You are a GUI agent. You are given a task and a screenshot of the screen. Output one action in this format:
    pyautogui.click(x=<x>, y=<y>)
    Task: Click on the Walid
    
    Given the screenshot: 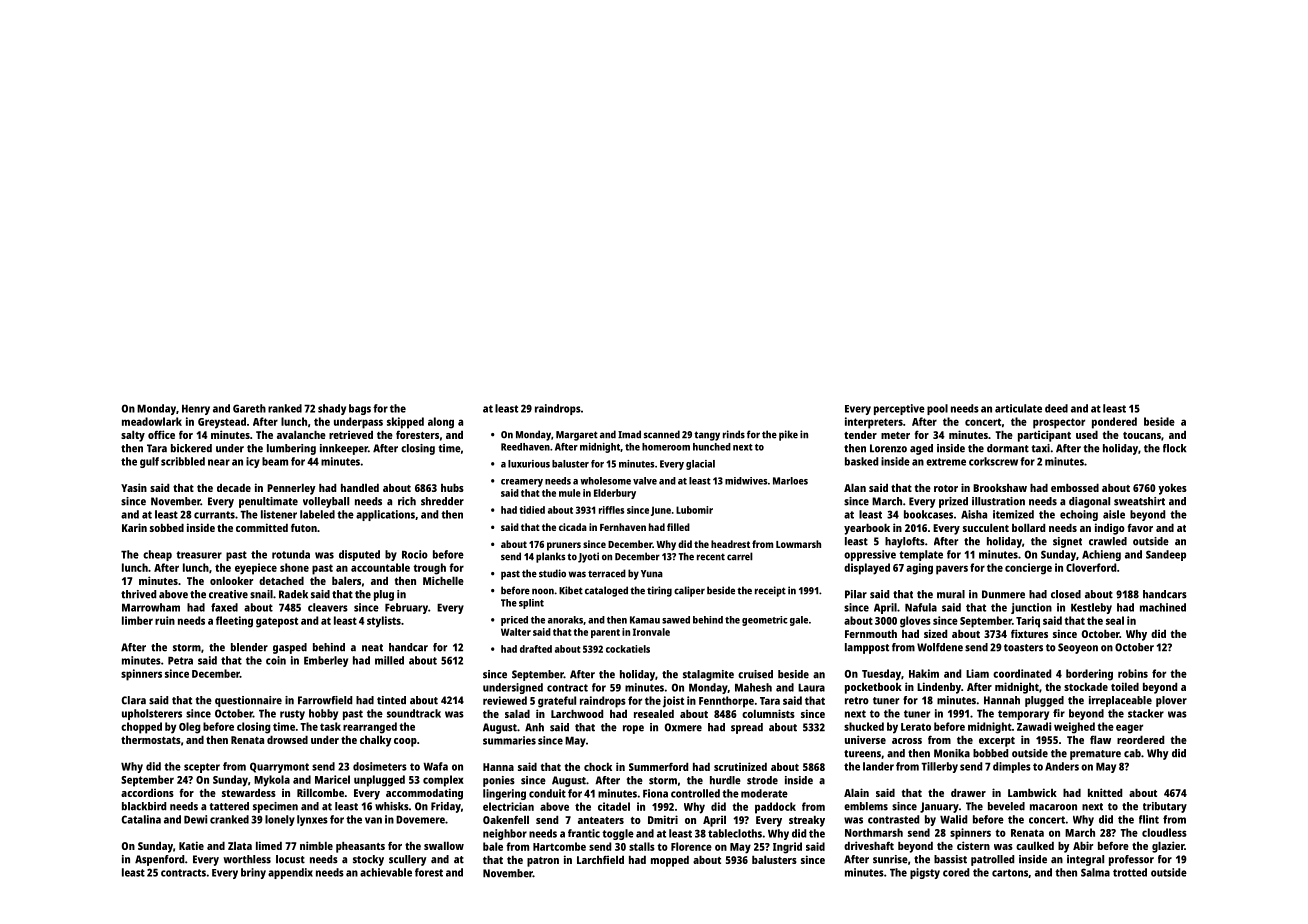 What is the action you would take?
    pyautogui.click(x=953, y=819)
